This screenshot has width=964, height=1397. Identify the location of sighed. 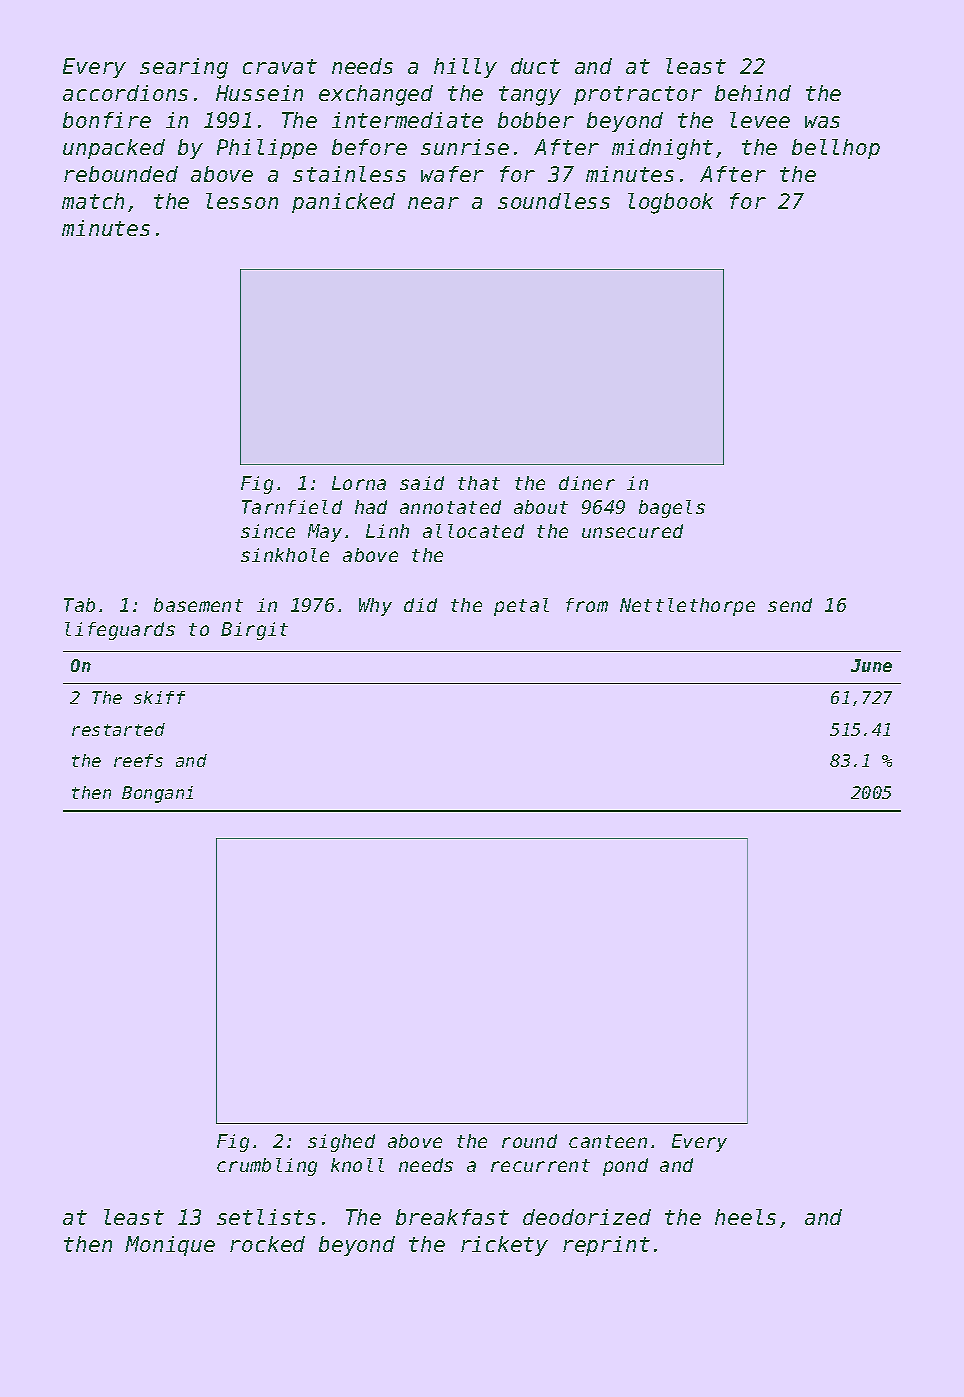
(341, 1143).
